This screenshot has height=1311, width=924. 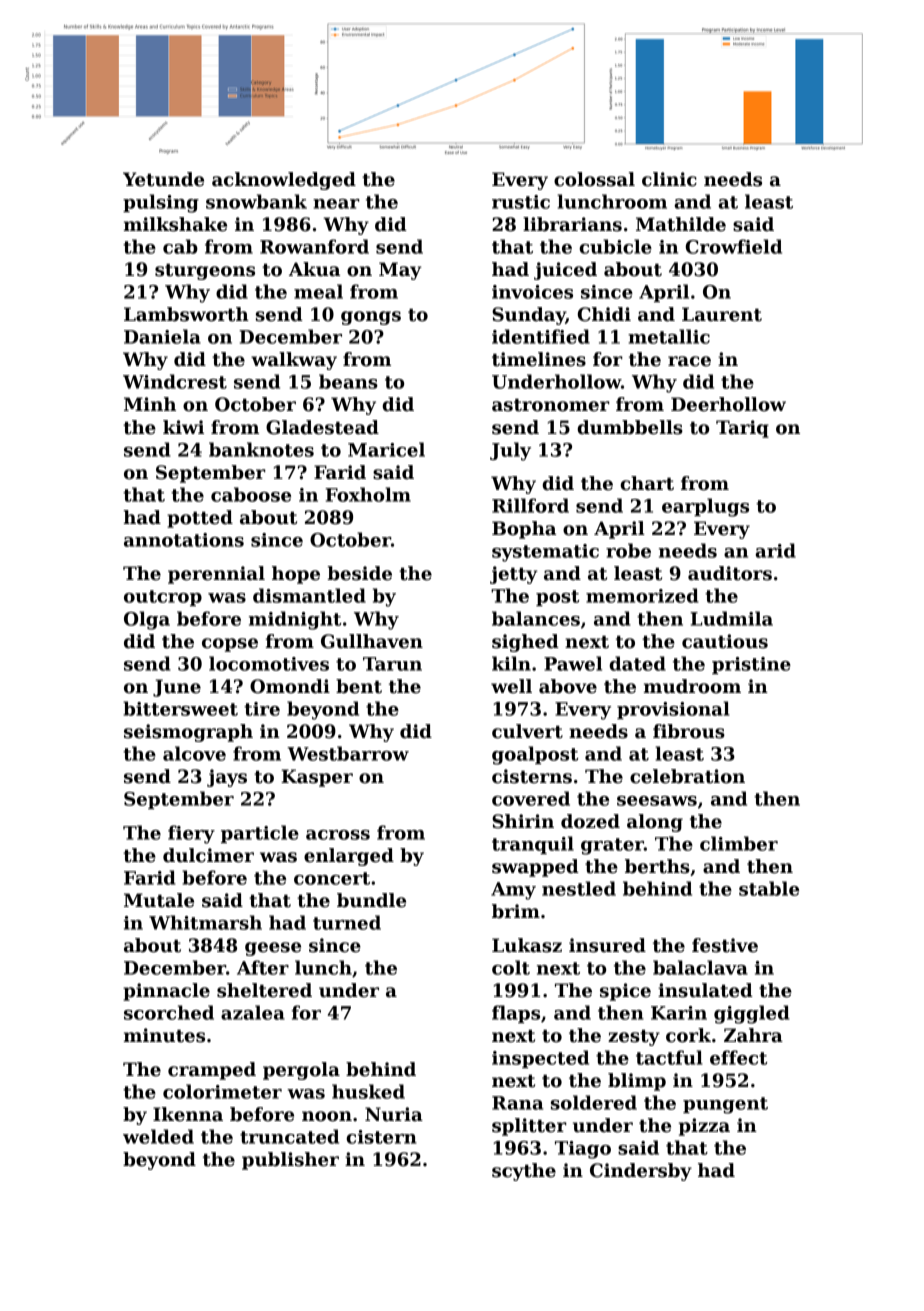 What do you see at coordinates (513, 891) in the screenshot?
I see `Amy` at bounding box center [513, 891].
